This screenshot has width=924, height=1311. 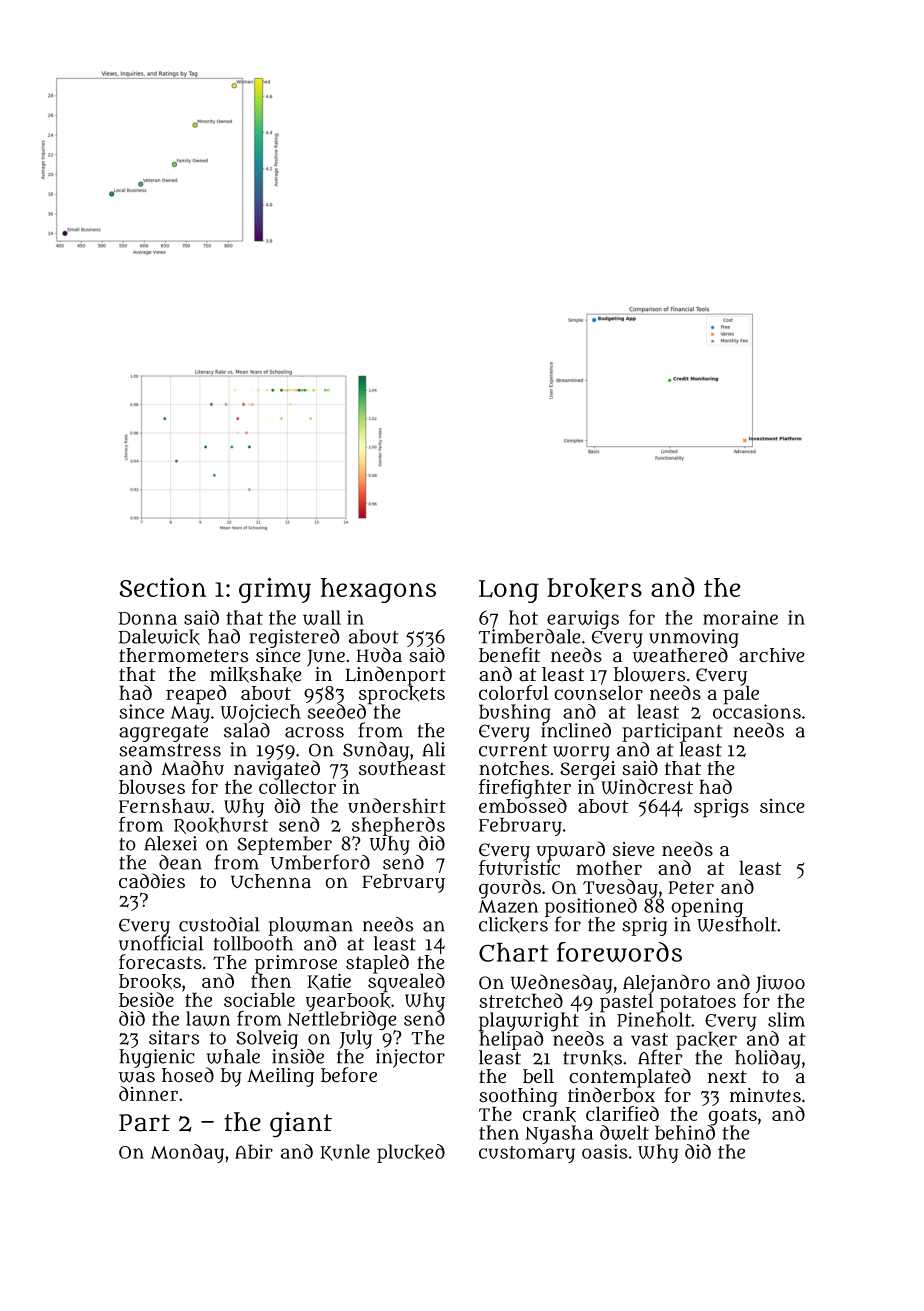 What do you see at coordinates (757, 711) in the screenshot?
I see `occasions` at bounding box center [757, 711].
